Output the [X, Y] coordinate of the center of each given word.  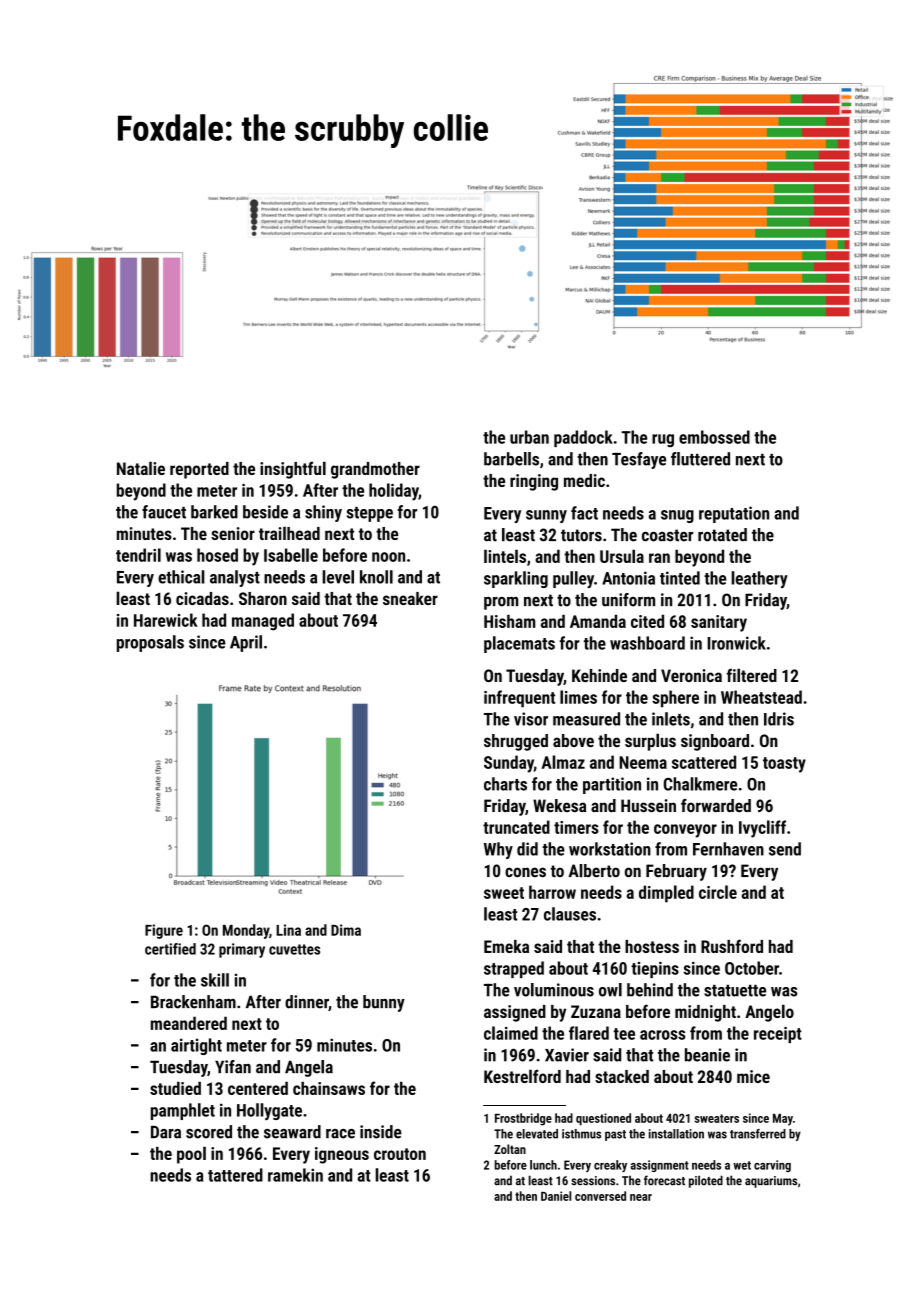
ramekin [295, 1175]
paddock [583, 438]
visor [531, 719]
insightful [293, 470]
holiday [394, 492]
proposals [150, 643]
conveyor [685, 831]
